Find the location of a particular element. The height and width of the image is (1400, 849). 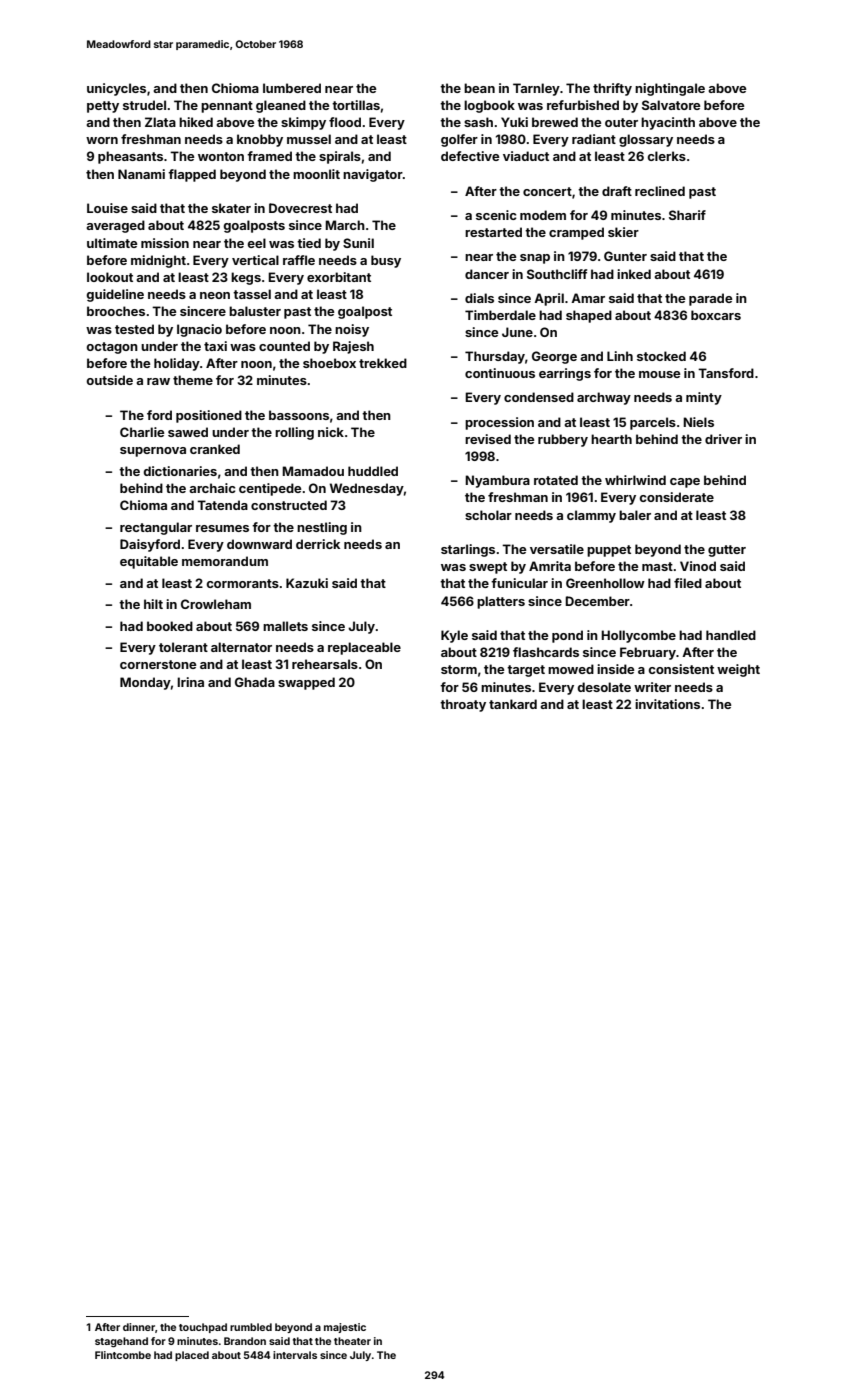

tankard is located at coordinates (513, 704).
